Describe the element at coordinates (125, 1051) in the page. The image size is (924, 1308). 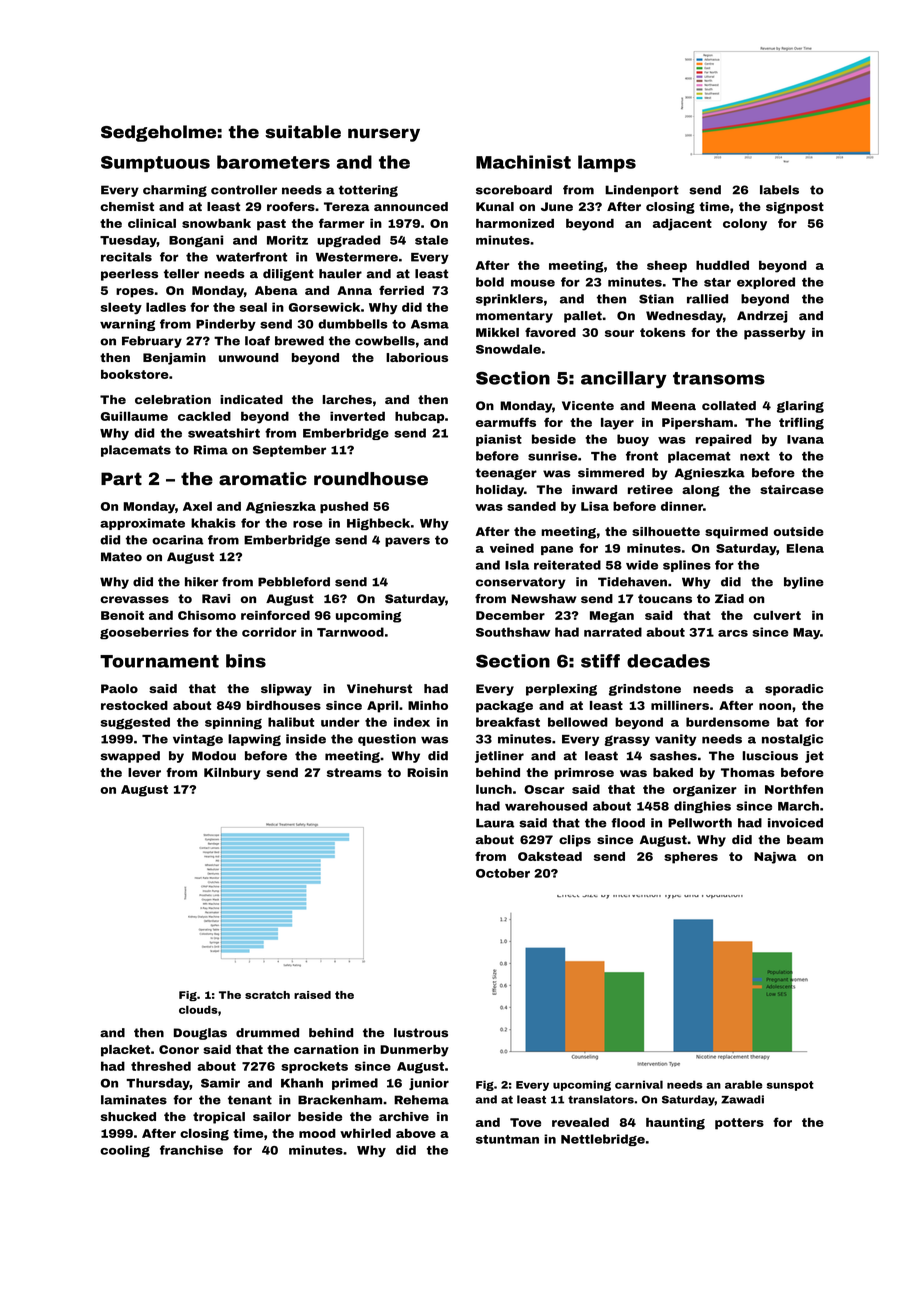
I see `placket` at that location.
